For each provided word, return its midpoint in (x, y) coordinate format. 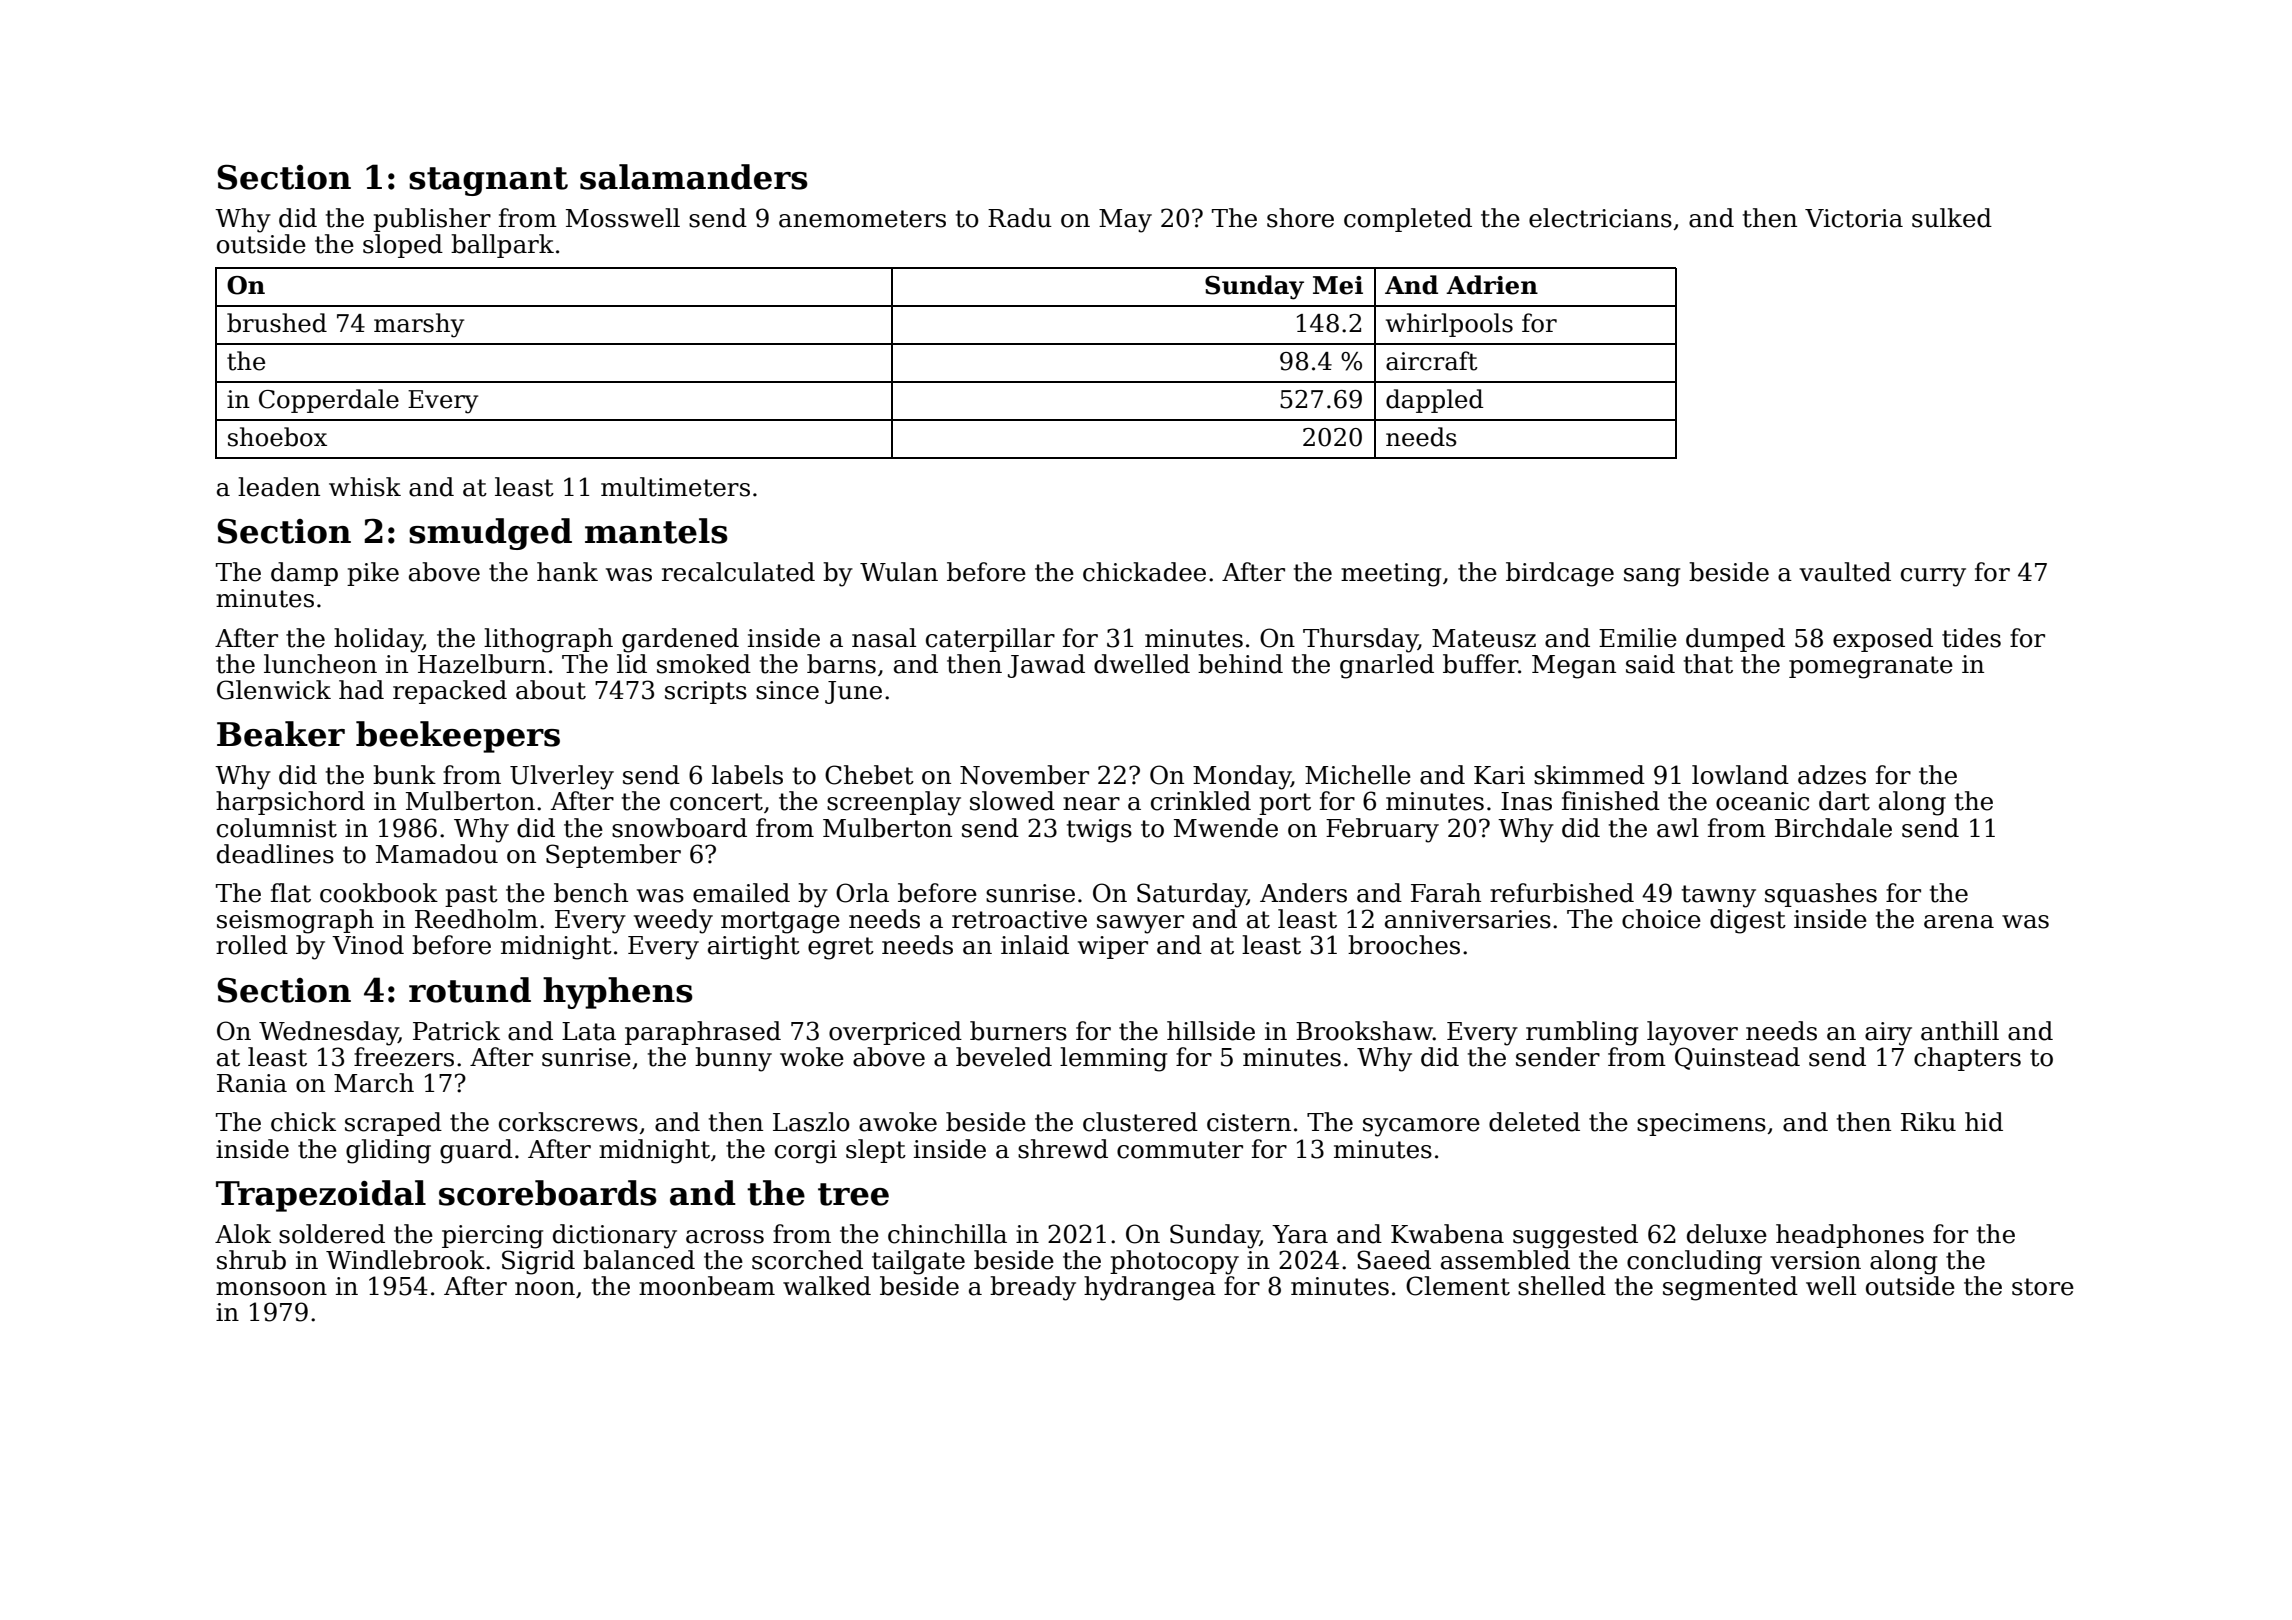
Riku (1928, 1122)
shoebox (277, 437)
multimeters (675, 487)
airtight (754, 947)
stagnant (488, 181)
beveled (1004, 1057)
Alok (243, 1234)
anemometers (862, 219)
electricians (1600, 218)
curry (1933, 577)
